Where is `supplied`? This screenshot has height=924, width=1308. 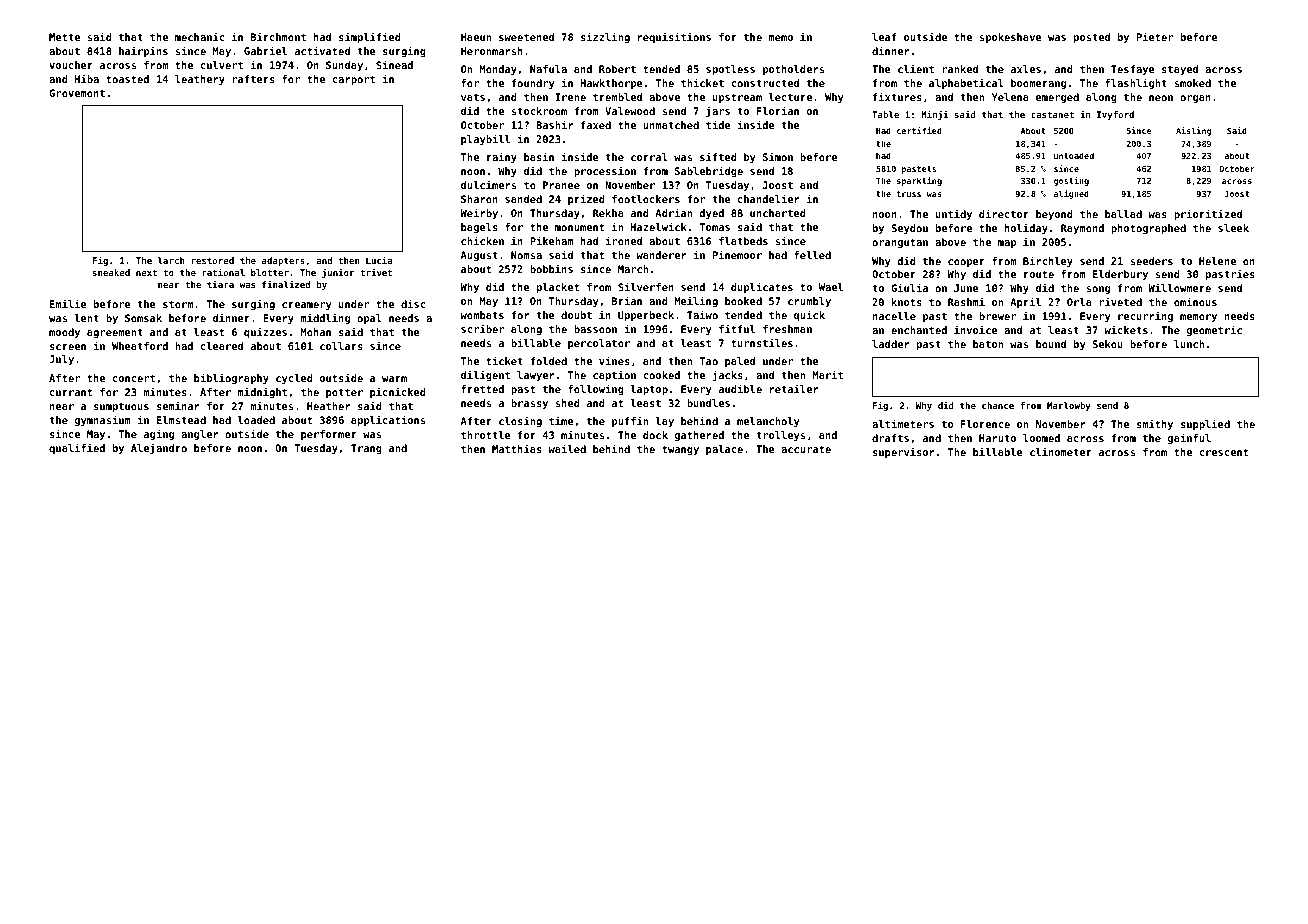
supplied is located at coordinates (1205, 424).
